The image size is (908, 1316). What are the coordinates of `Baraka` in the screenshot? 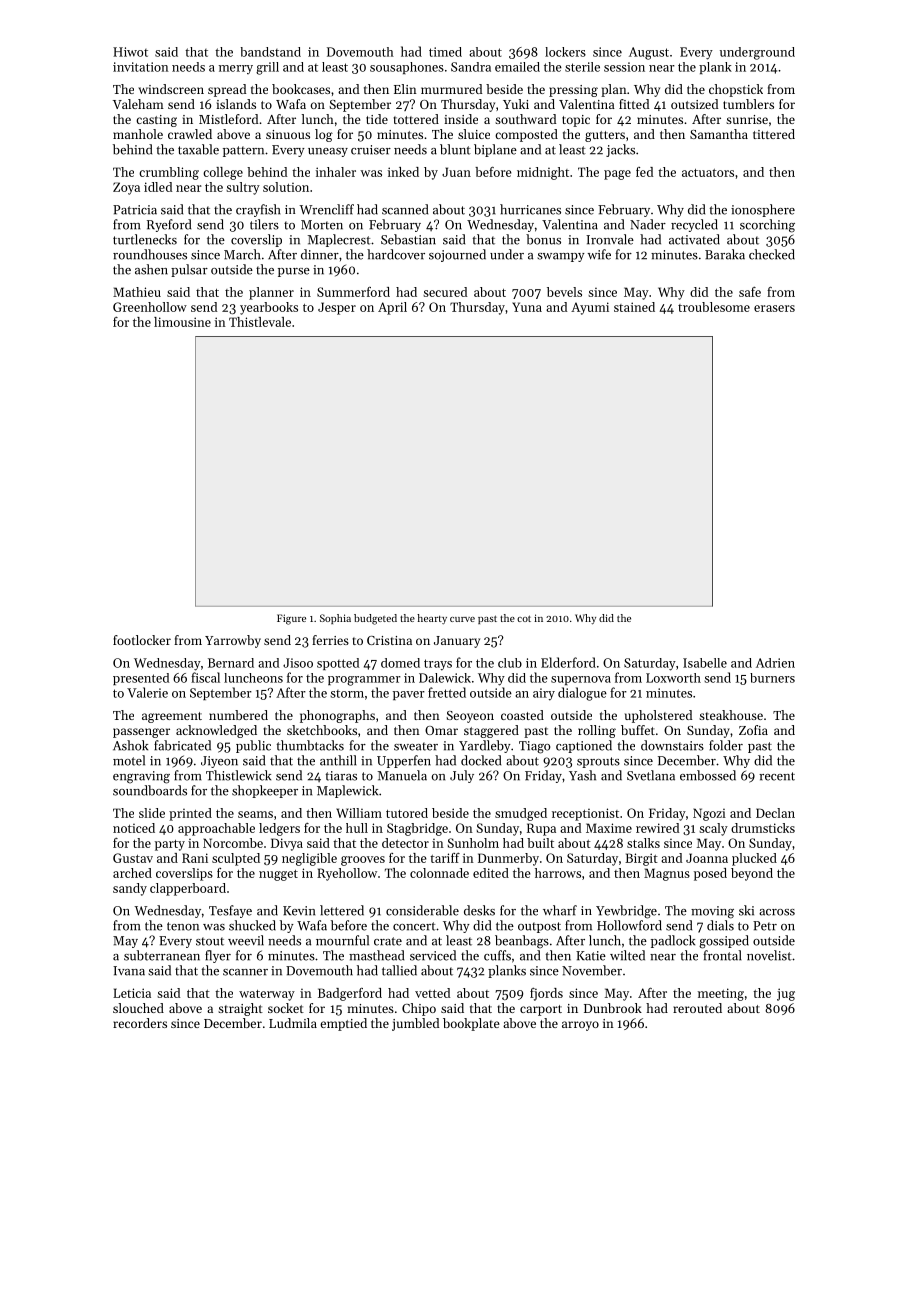 It's located at (725, 254).
